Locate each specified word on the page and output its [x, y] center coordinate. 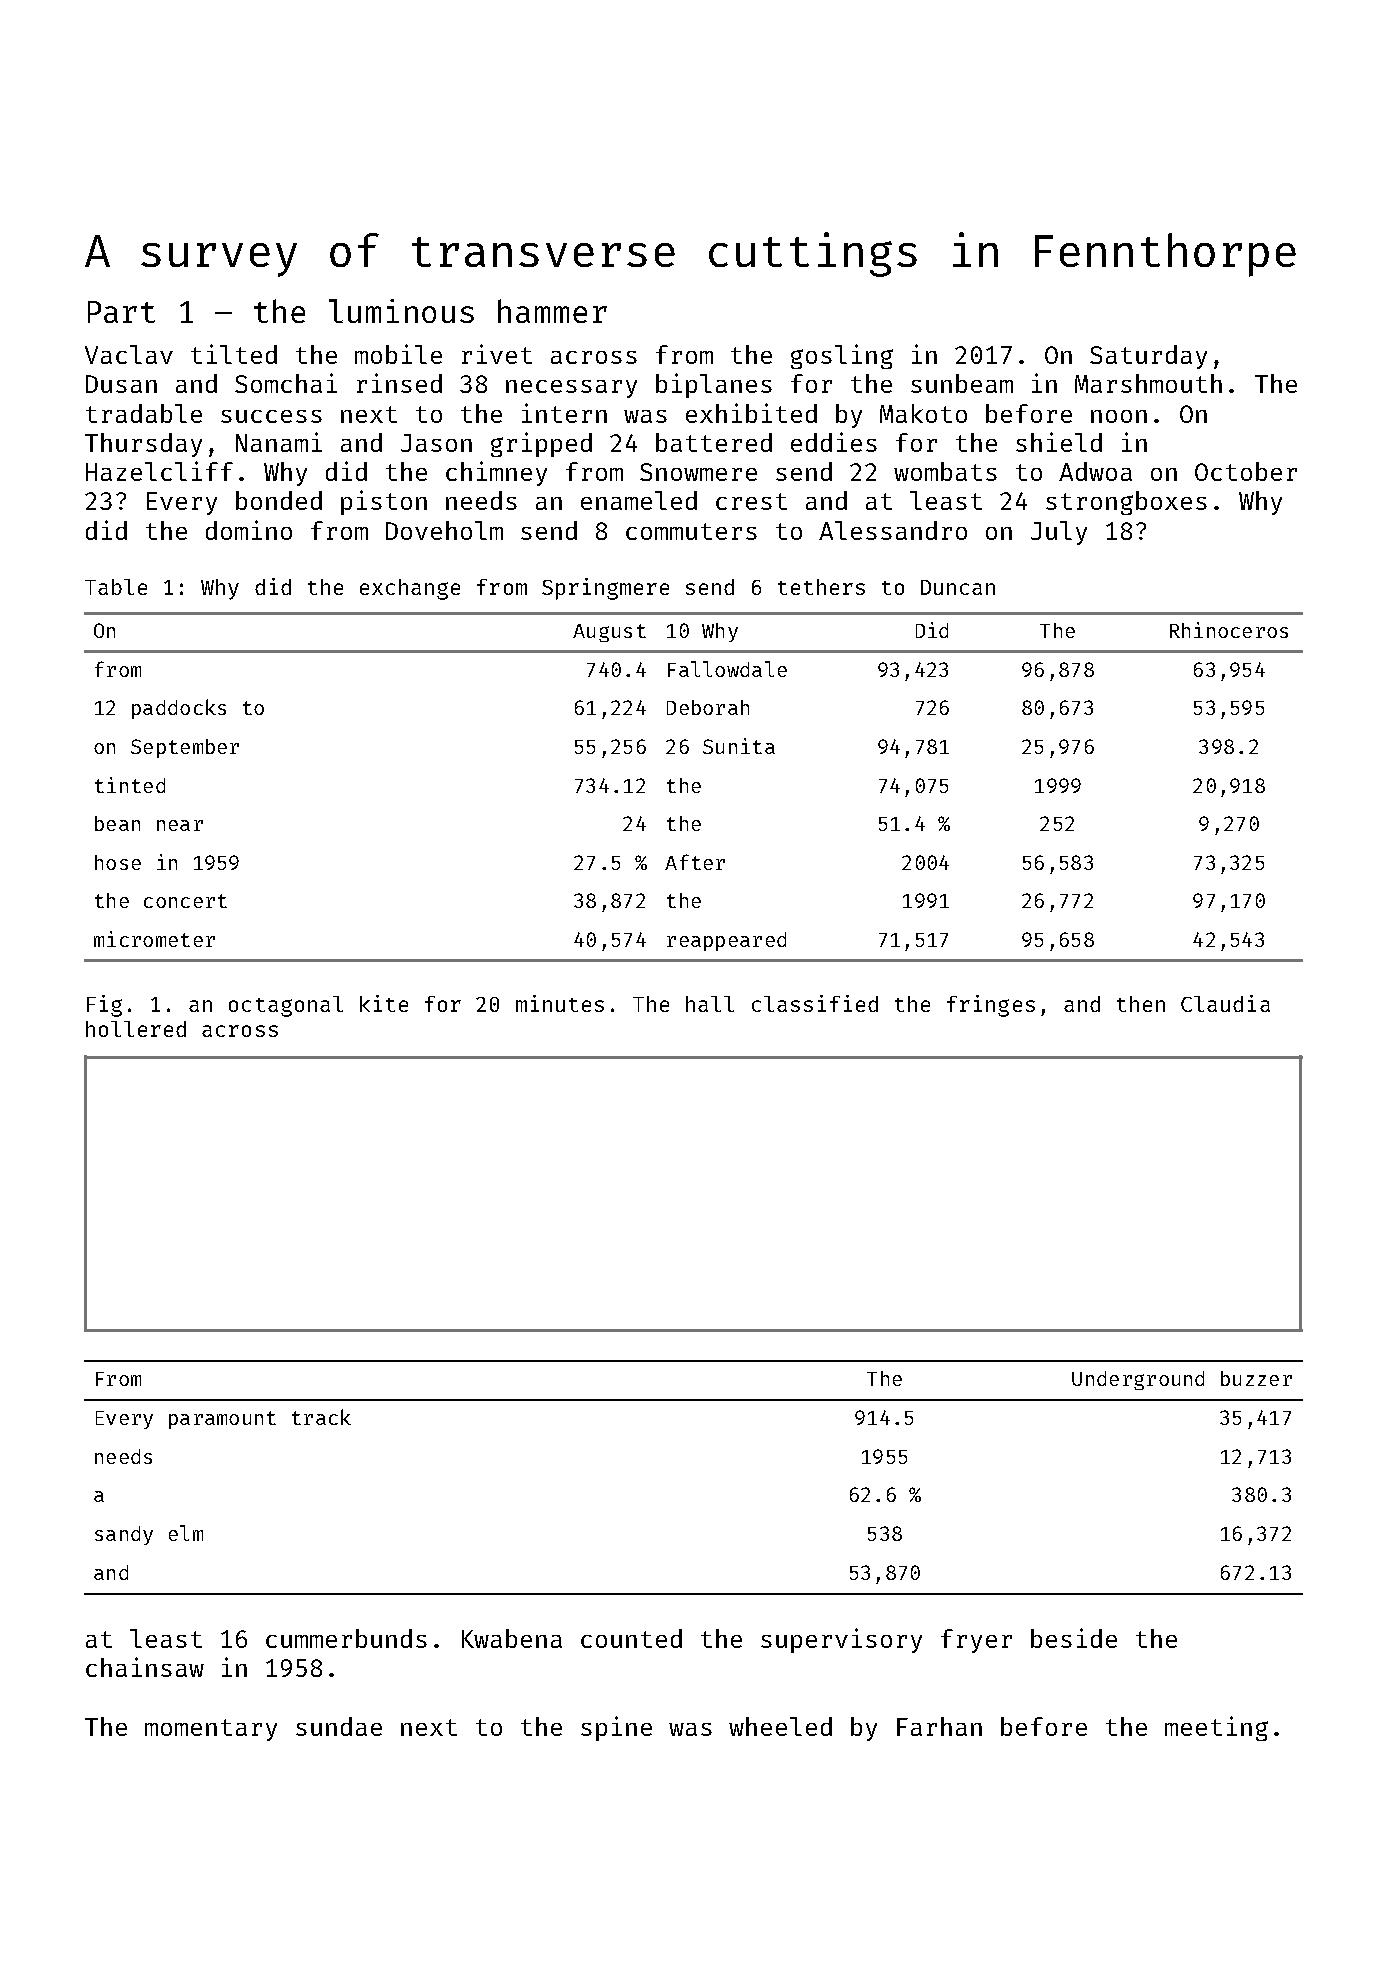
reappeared [726, 941]
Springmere [605, 589]
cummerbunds [346, 1638]
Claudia [1225, 1003]
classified [815, 1003]
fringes [991, 1006]
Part [121, 312]
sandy [124, 1535]
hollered [136, 1029]
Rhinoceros [1229, 630]
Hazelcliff [159, 471]
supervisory [841, 1640]
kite [384, 1003]
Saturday [1148, 357]
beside [1074, 1638]
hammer [552, 311]
